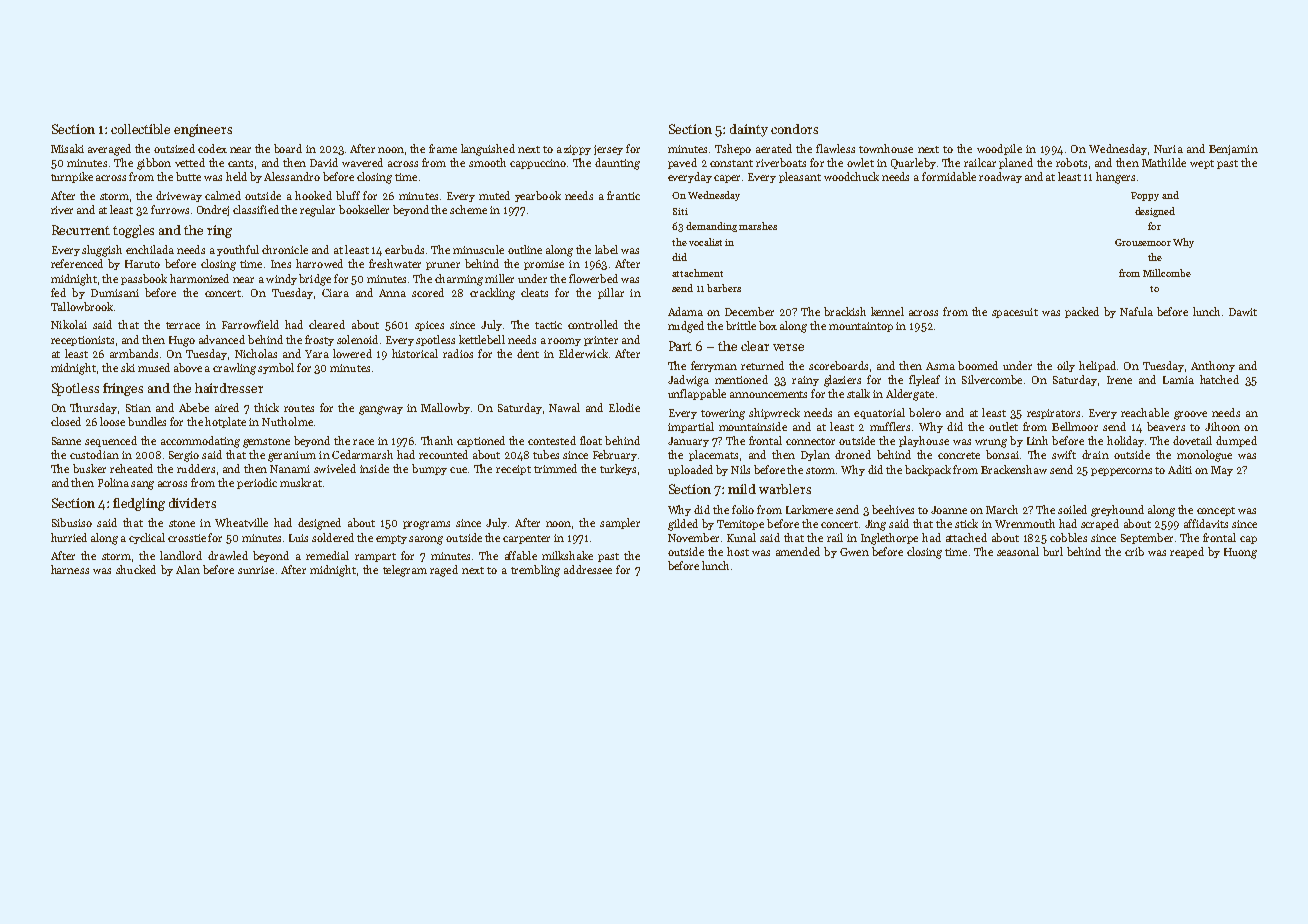  Describe the element at coordinates (1143, 242) in the image. I see `Grousemoor` at that location.
